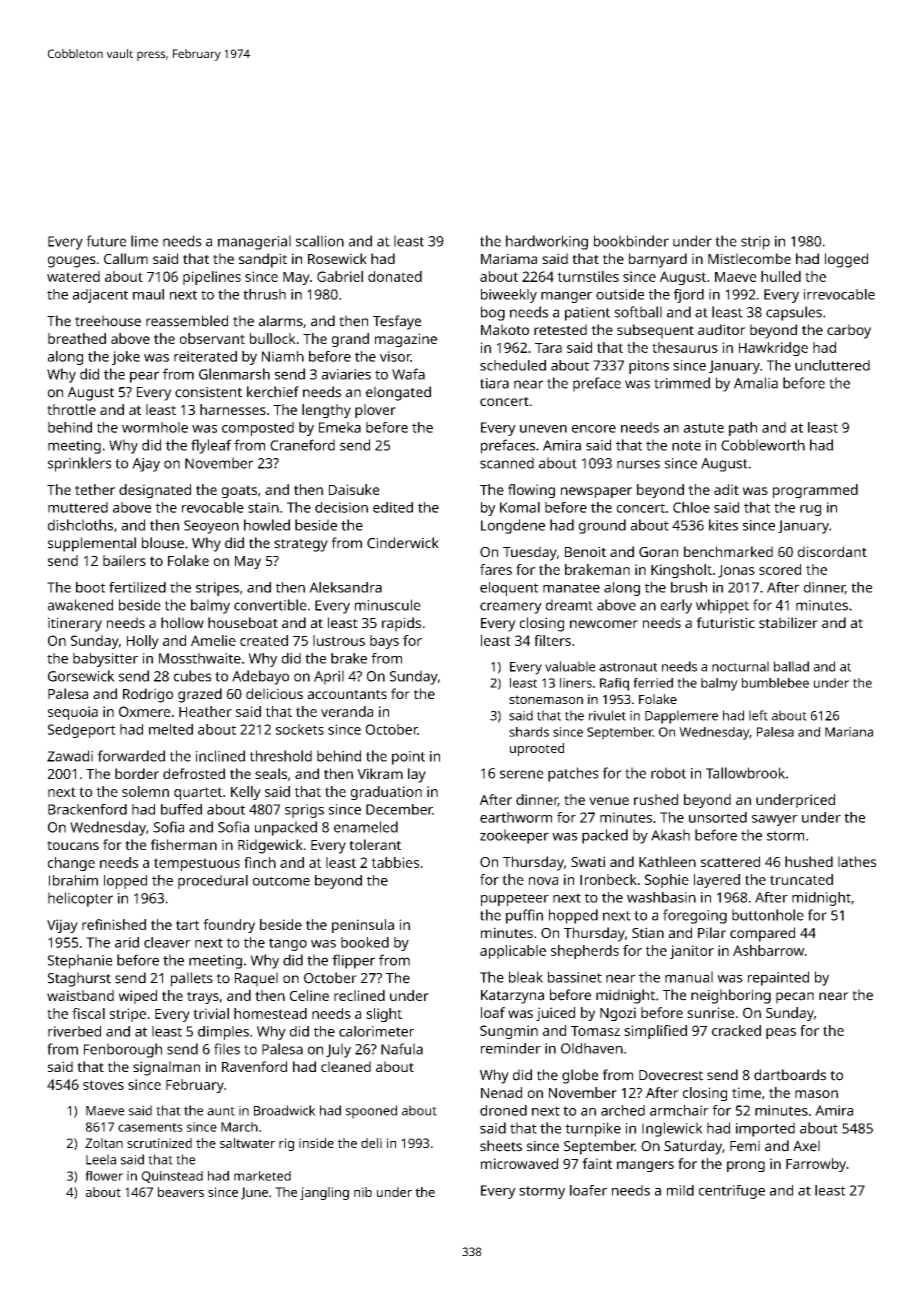 The width and height of the screenshot is (924, 1308). Describe the element at coordinates (573, 916) in the screenshot. I see `hopped` at that location.
